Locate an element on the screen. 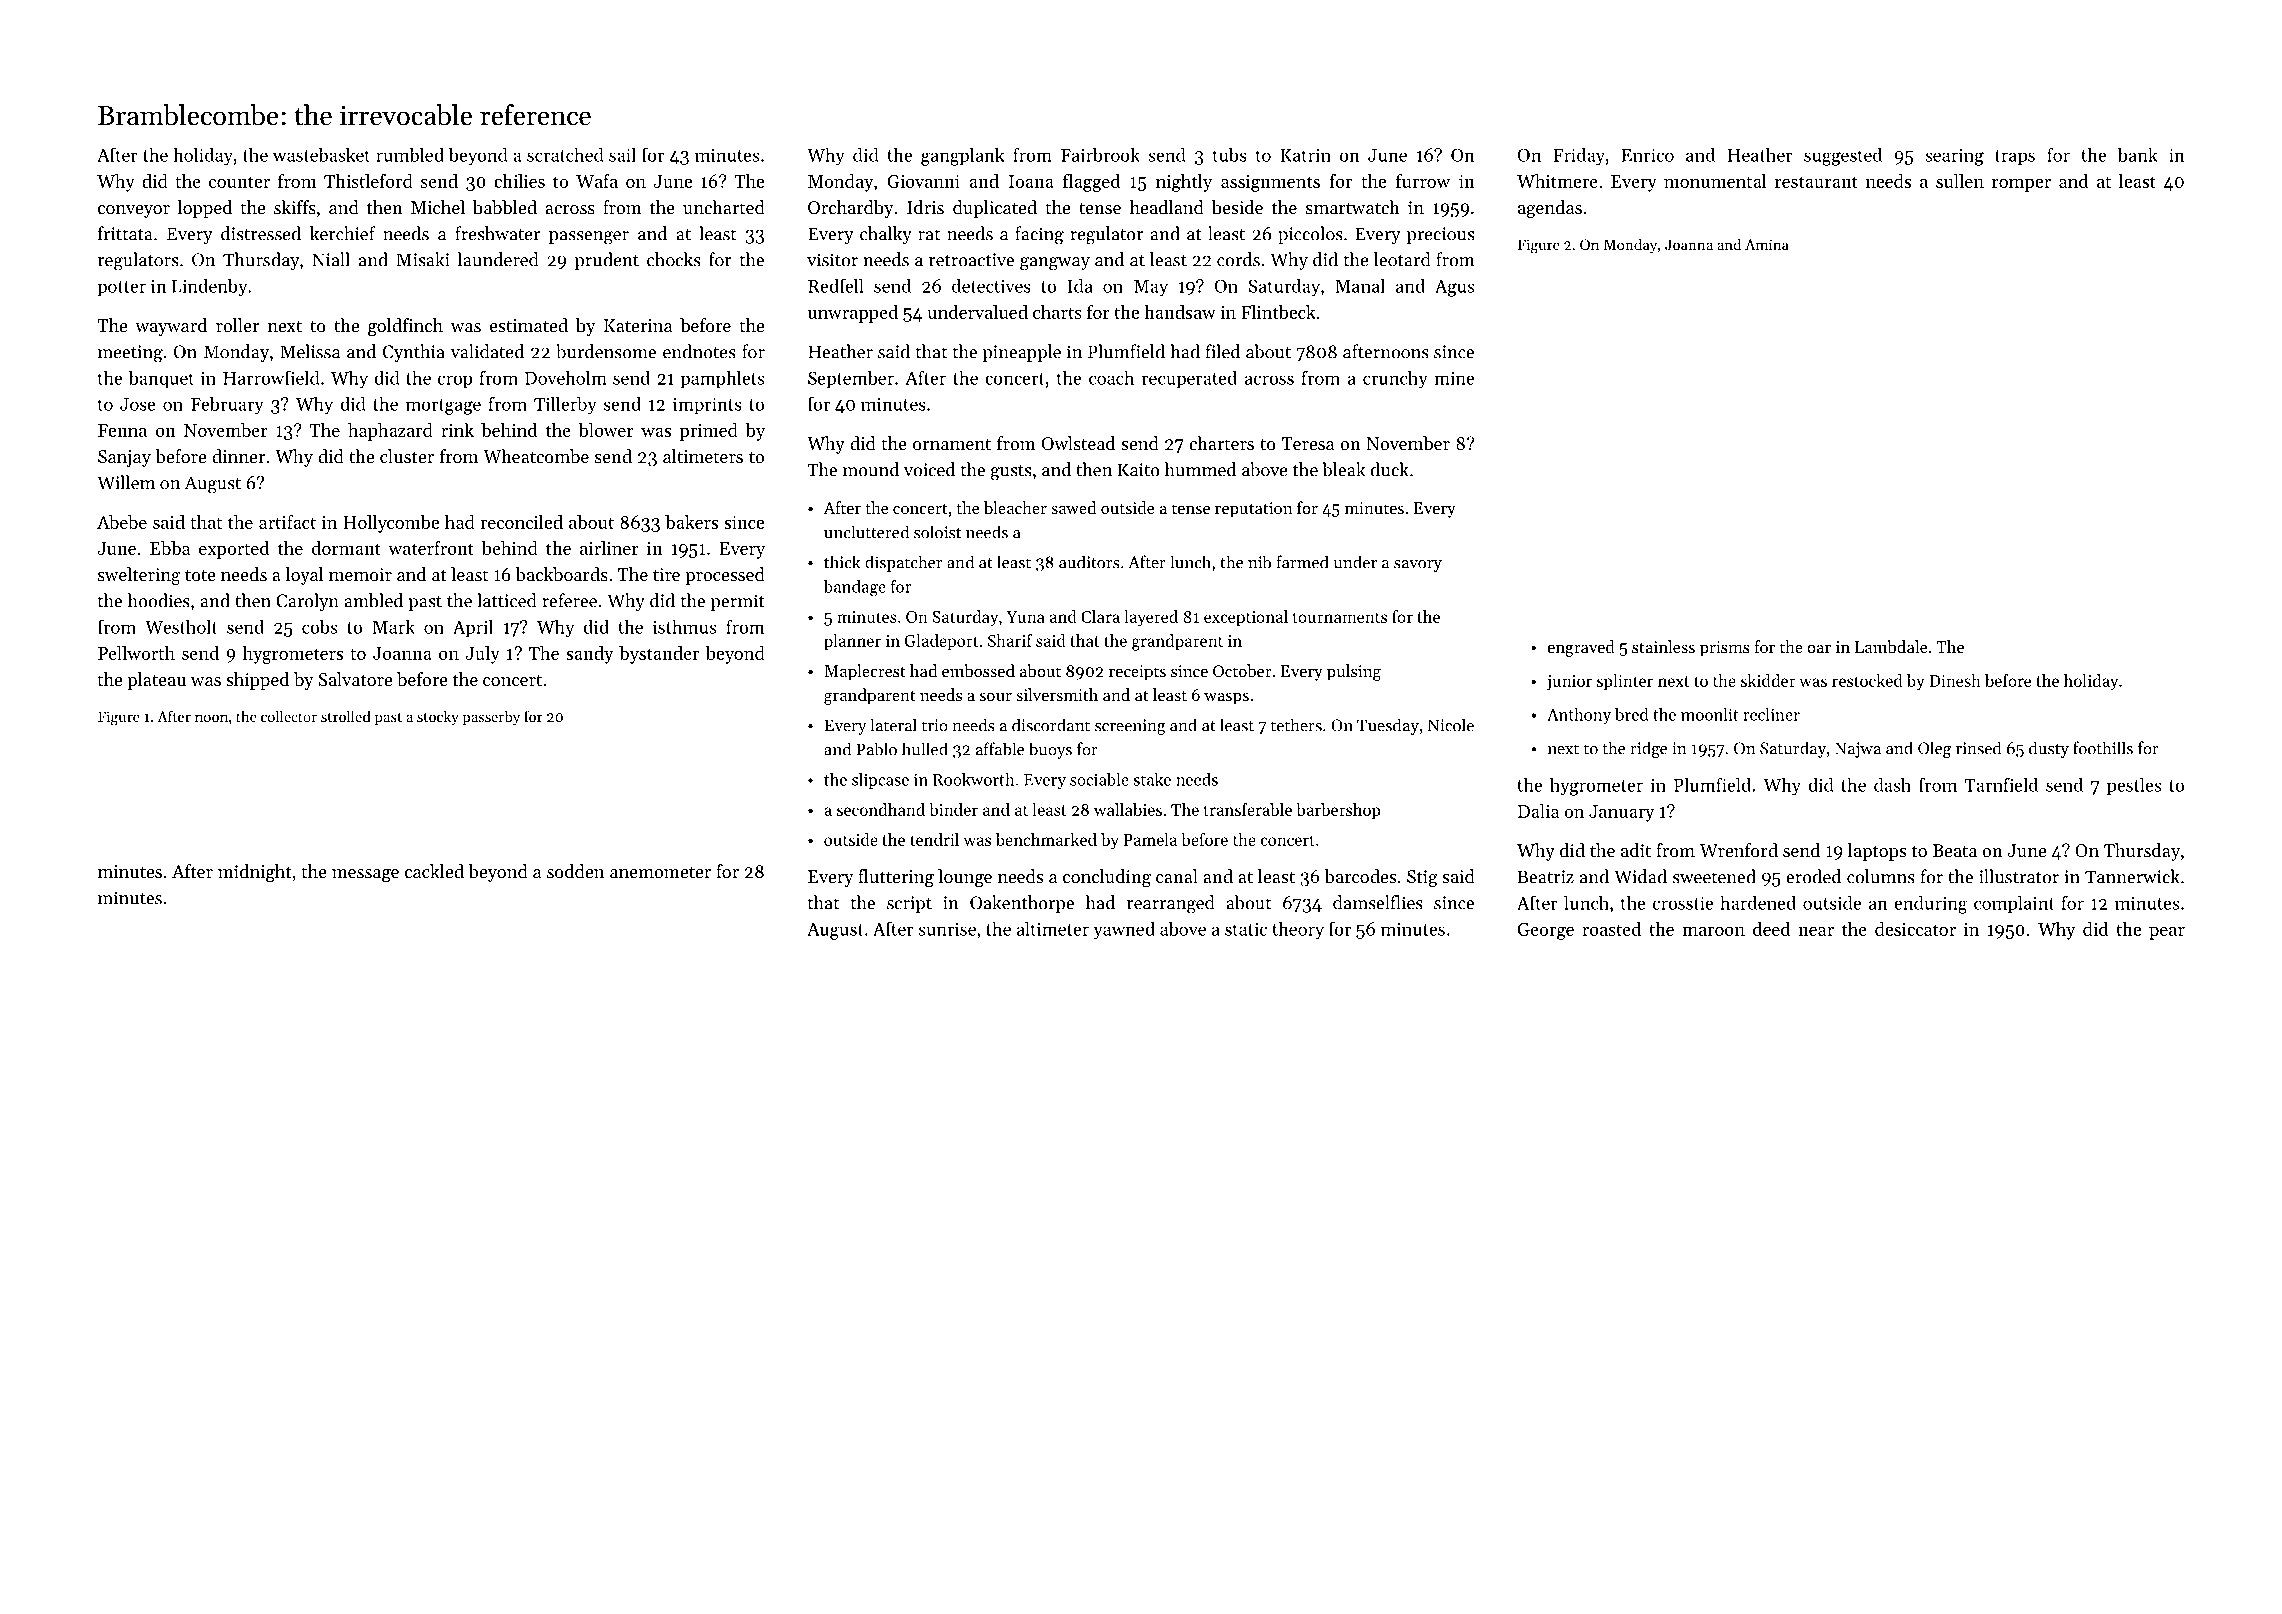 This screenshot has height=1614, width=2282. mine is located at coordinates (1454, 378).
